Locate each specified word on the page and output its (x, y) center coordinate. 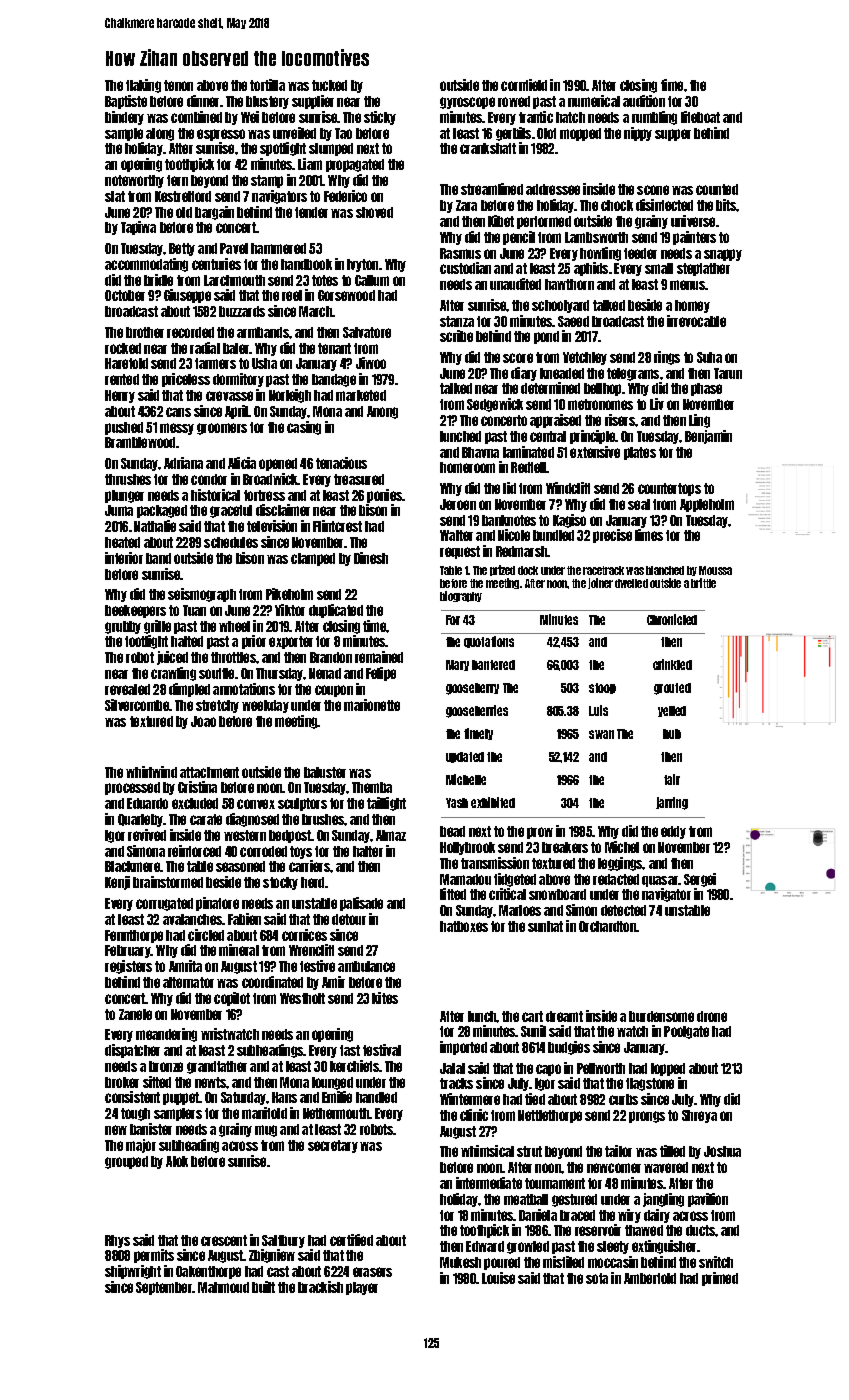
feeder (640, 253)
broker (122, 1082)
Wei (250, 117)
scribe (456, 336)
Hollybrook (467, 848)
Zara (466, 205)
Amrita (185, 966)
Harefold (126, 363)
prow (540, 833)
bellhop (602, 389)
